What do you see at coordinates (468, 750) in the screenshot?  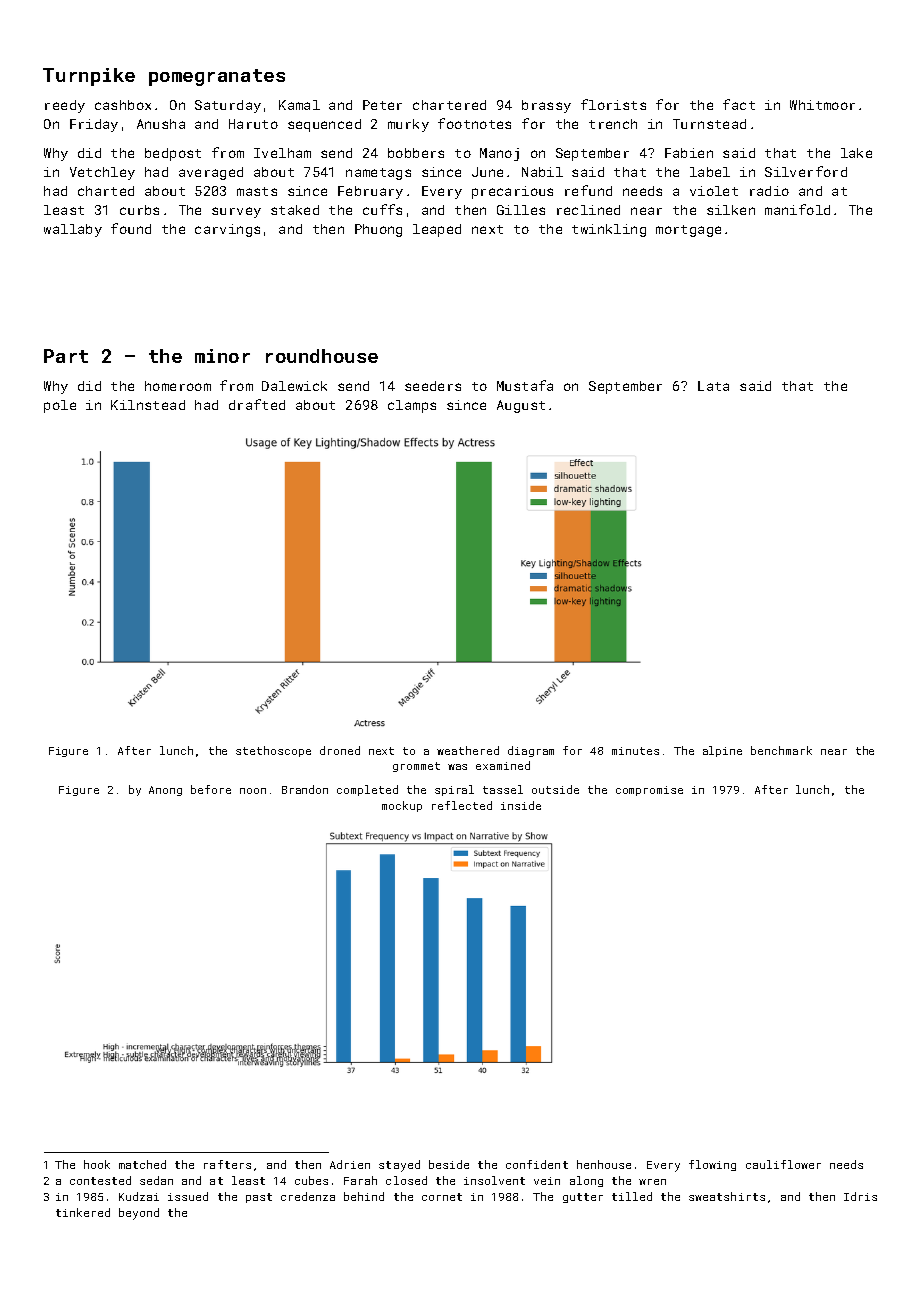 I see `weathered` at bounding box center [468, 750].
